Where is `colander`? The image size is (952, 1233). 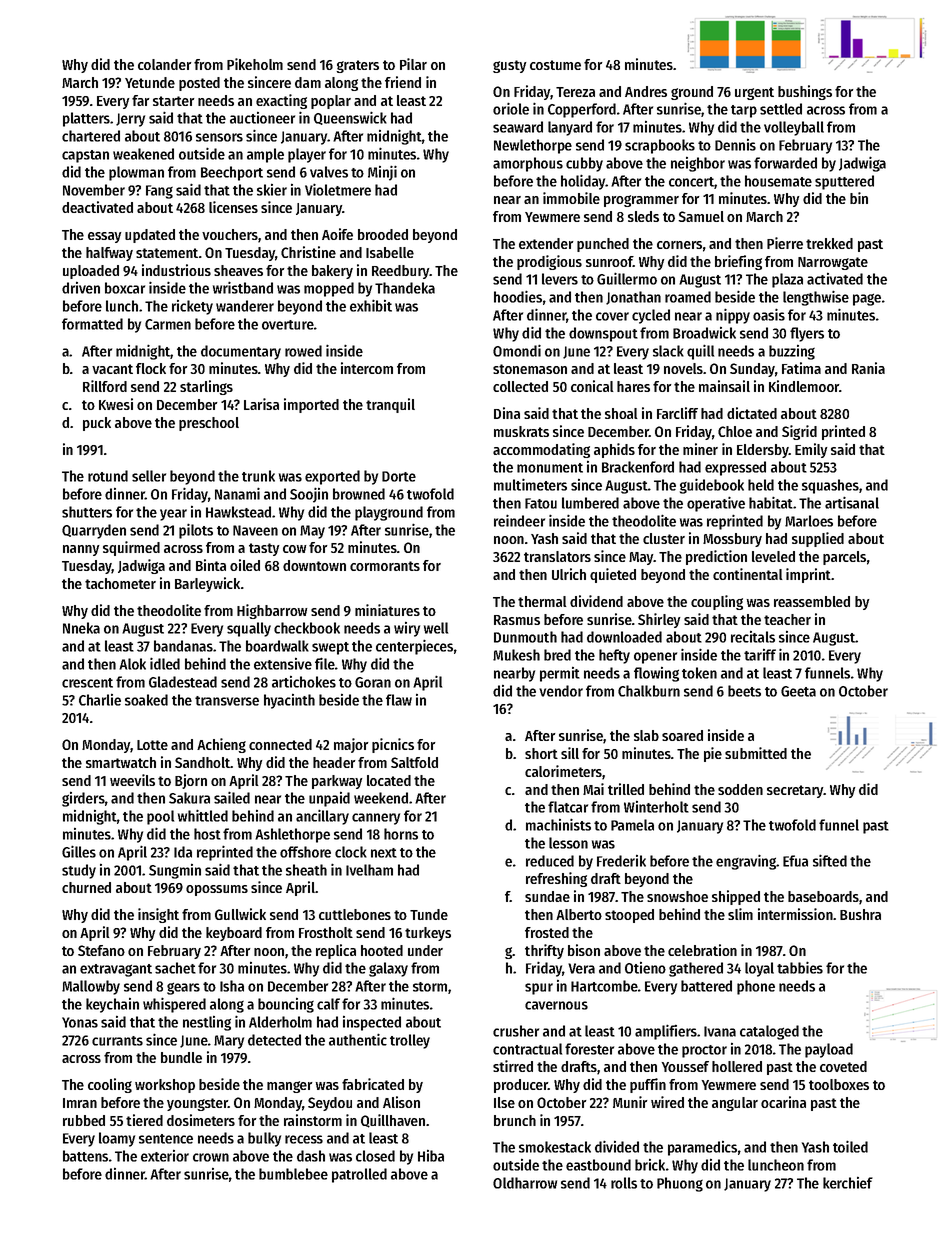 colander is located at coordinates (164, 64).
